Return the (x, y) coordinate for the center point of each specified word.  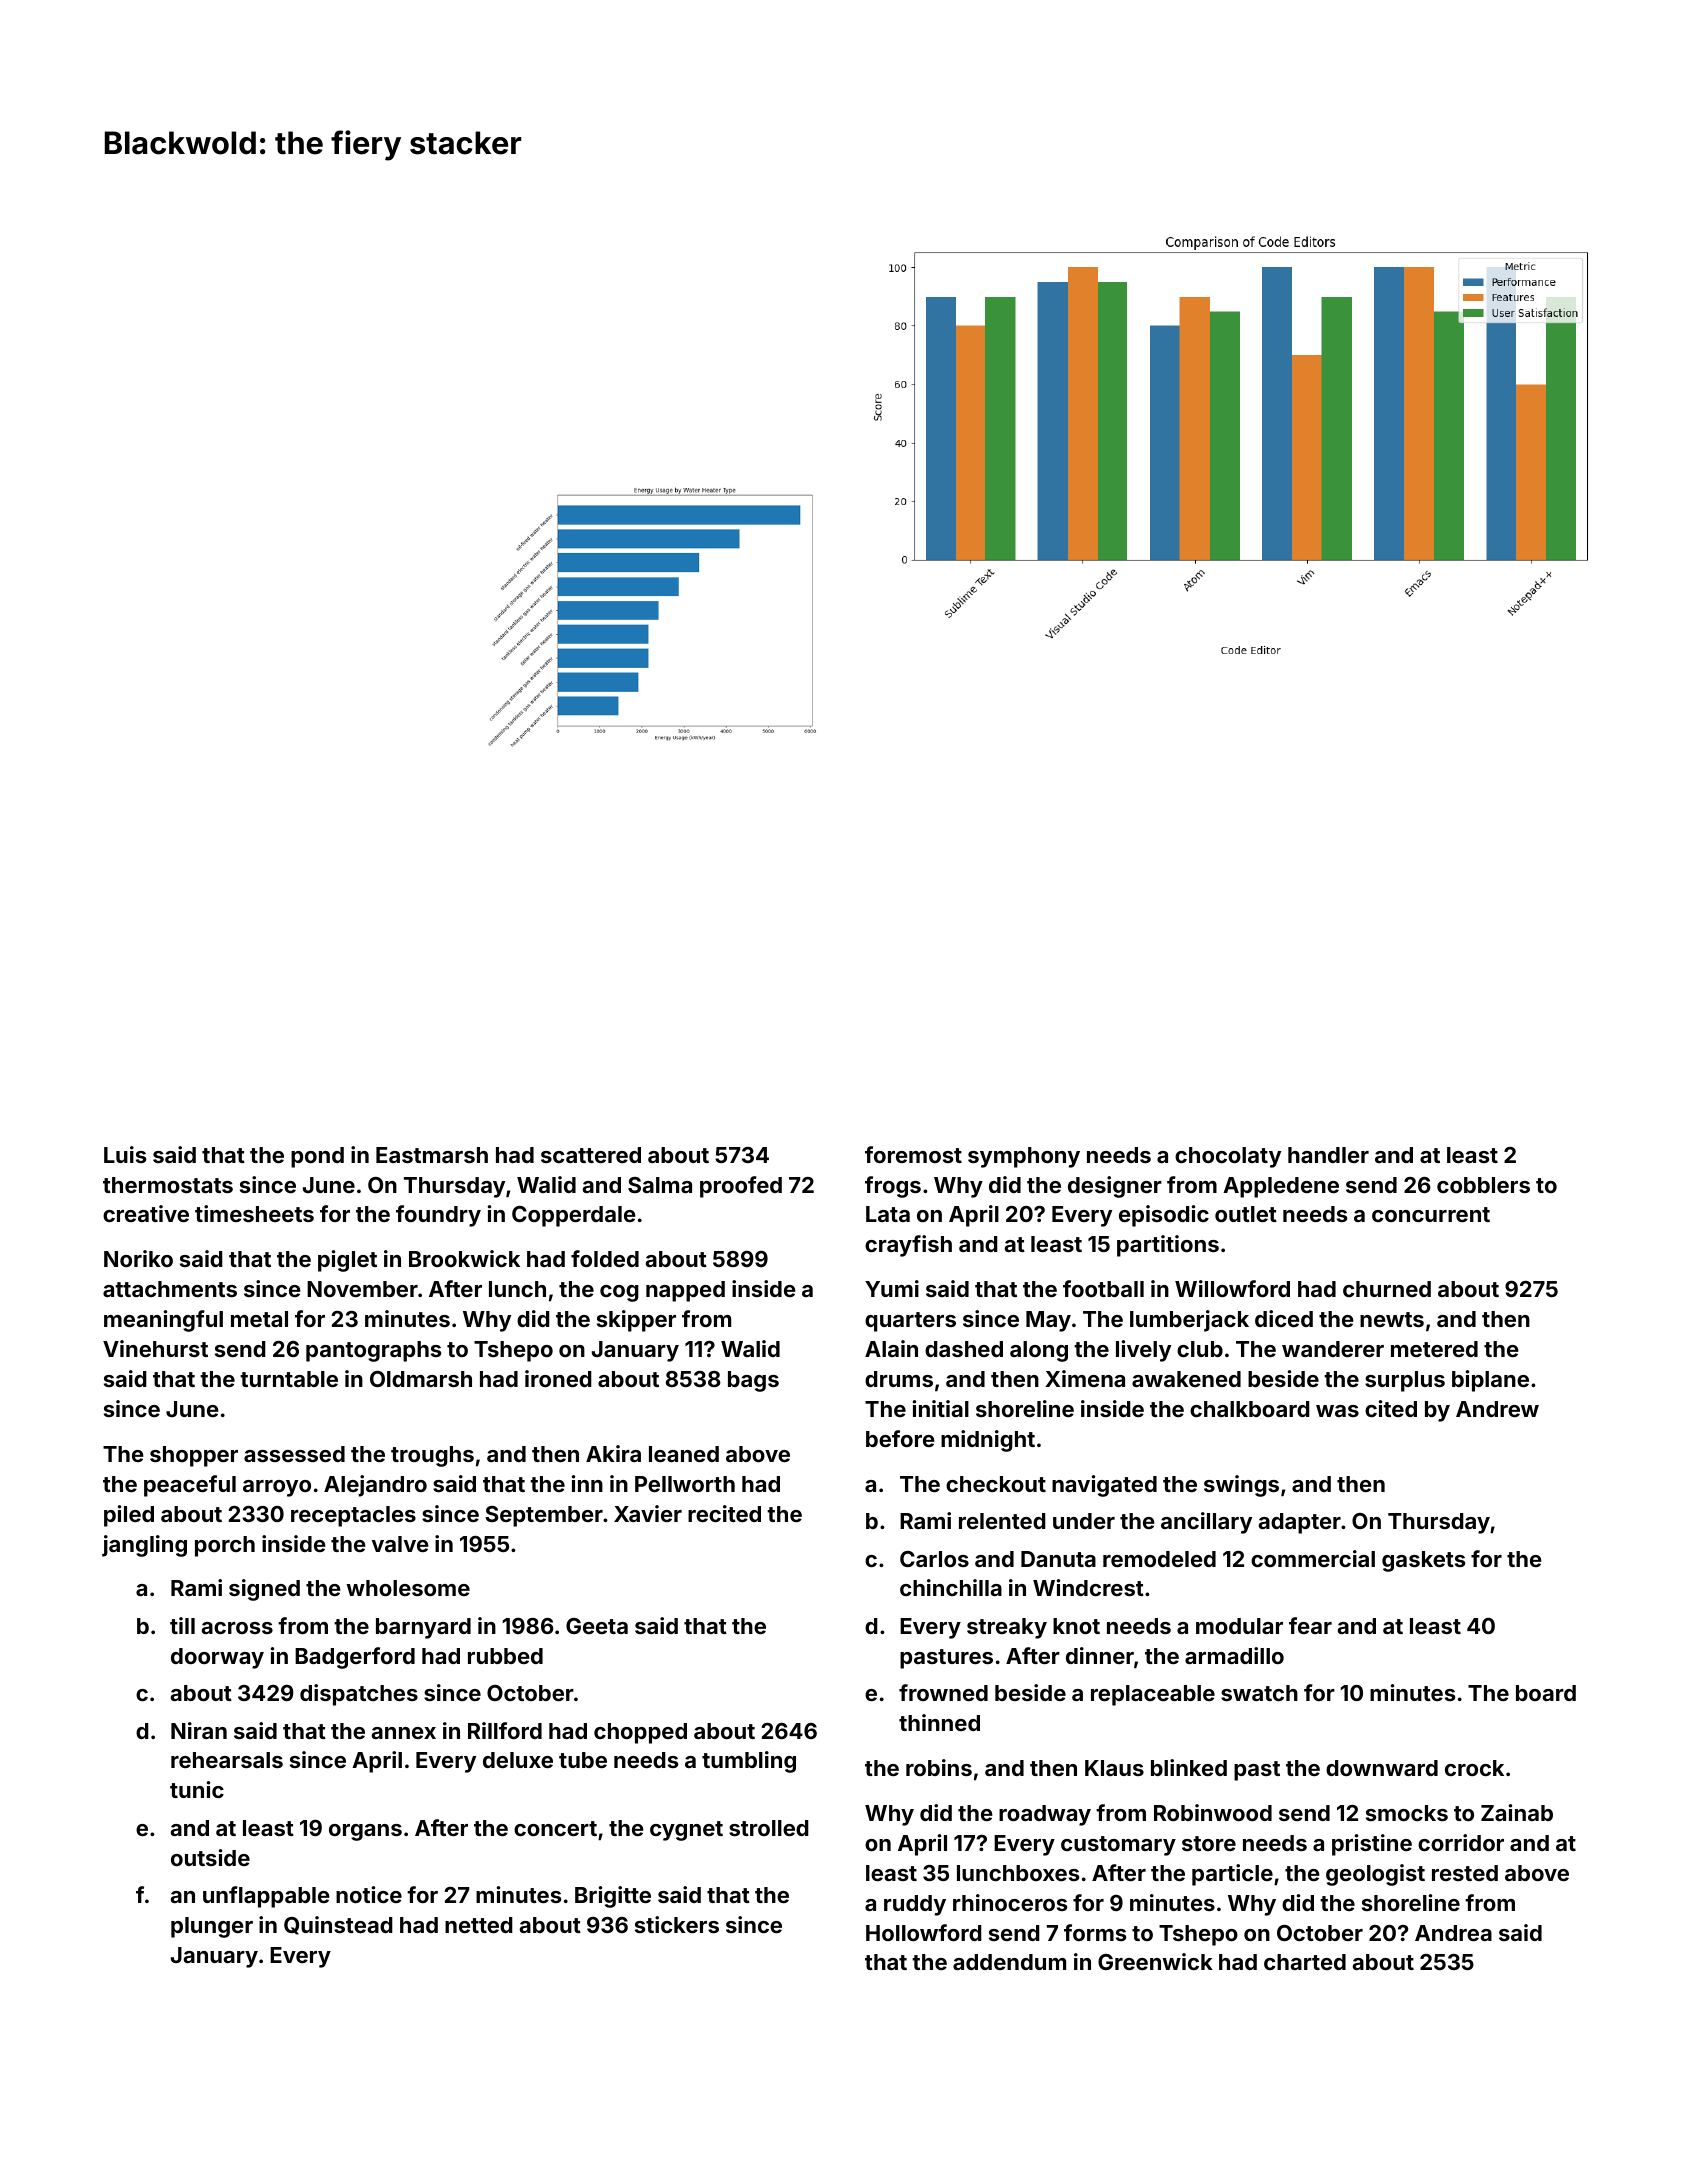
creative (146, 1213)
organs (365, 1832)
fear (1310, 1625)
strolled (769, 1828)
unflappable (266, 1897)
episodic (1164, 1216)
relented (1002, 1521)
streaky (1007, 1628)
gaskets (1423, 1561)
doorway (217, 1658)
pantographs (373, 1351)
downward (1382, 1768)
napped (685, 1291)
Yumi (892, 1288)
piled (129, 1516)
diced (1284, 1318)
